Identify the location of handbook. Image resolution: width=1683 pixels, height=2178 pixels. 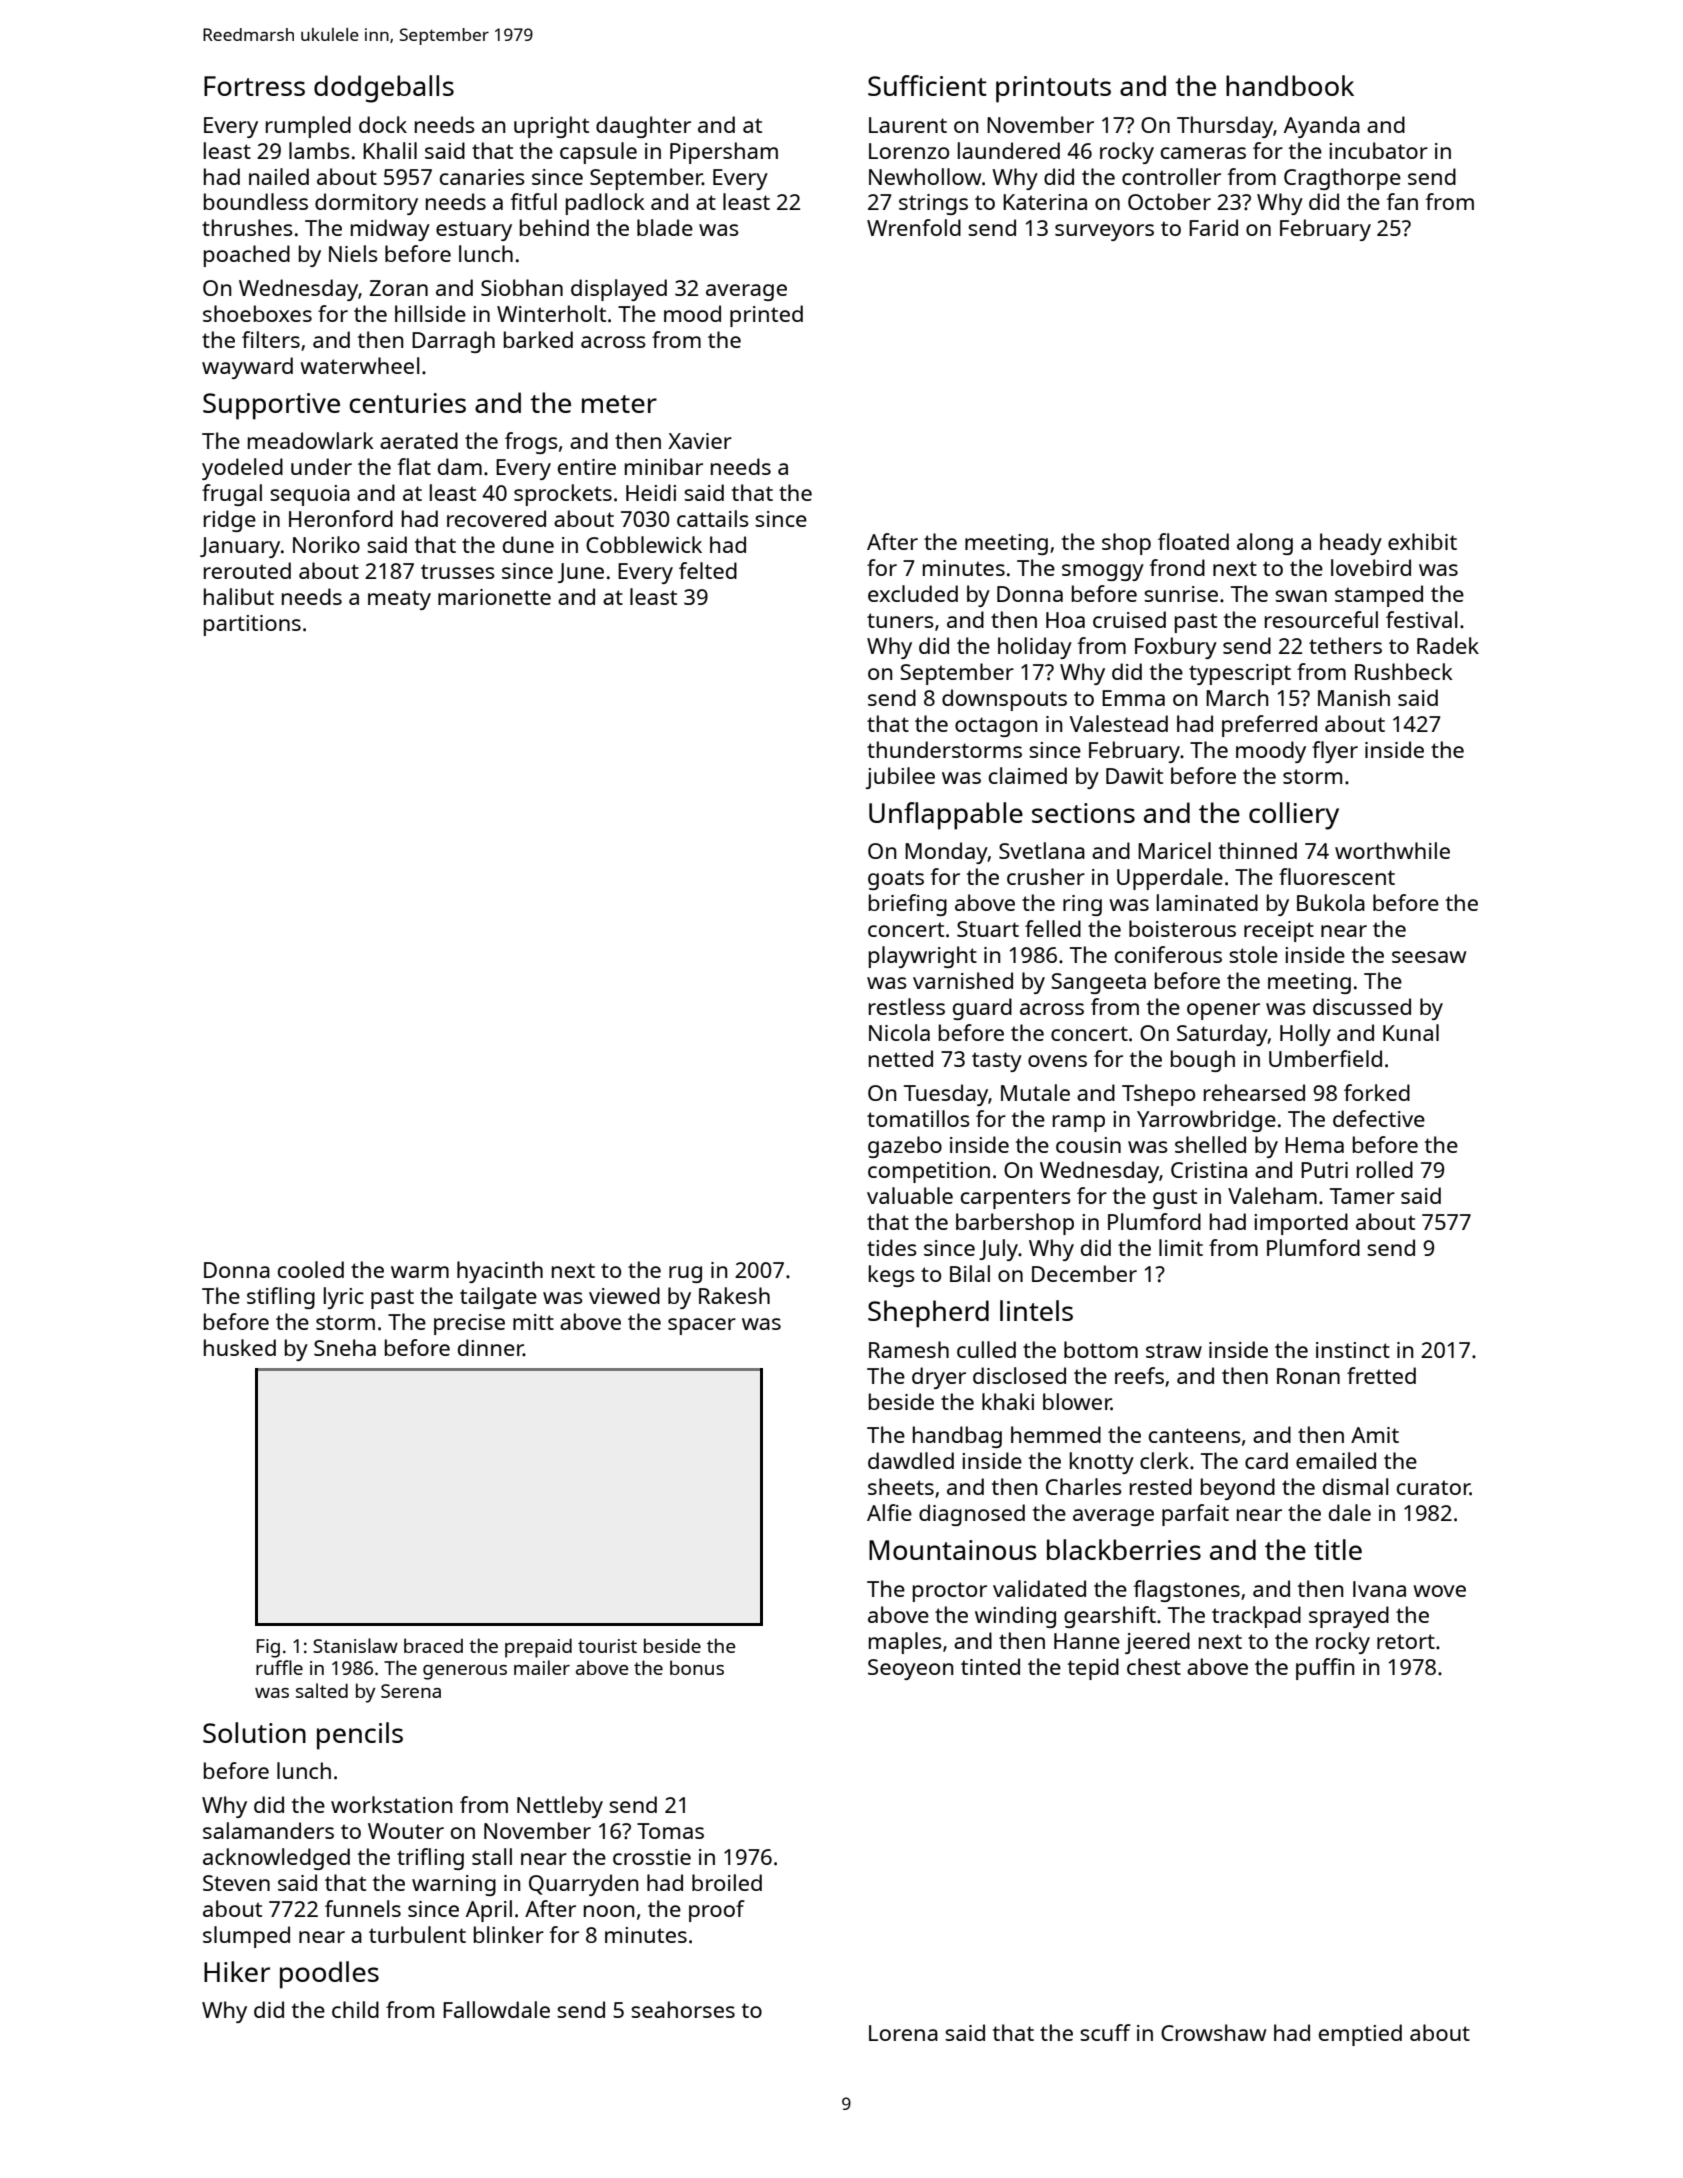
(1290, 85).
